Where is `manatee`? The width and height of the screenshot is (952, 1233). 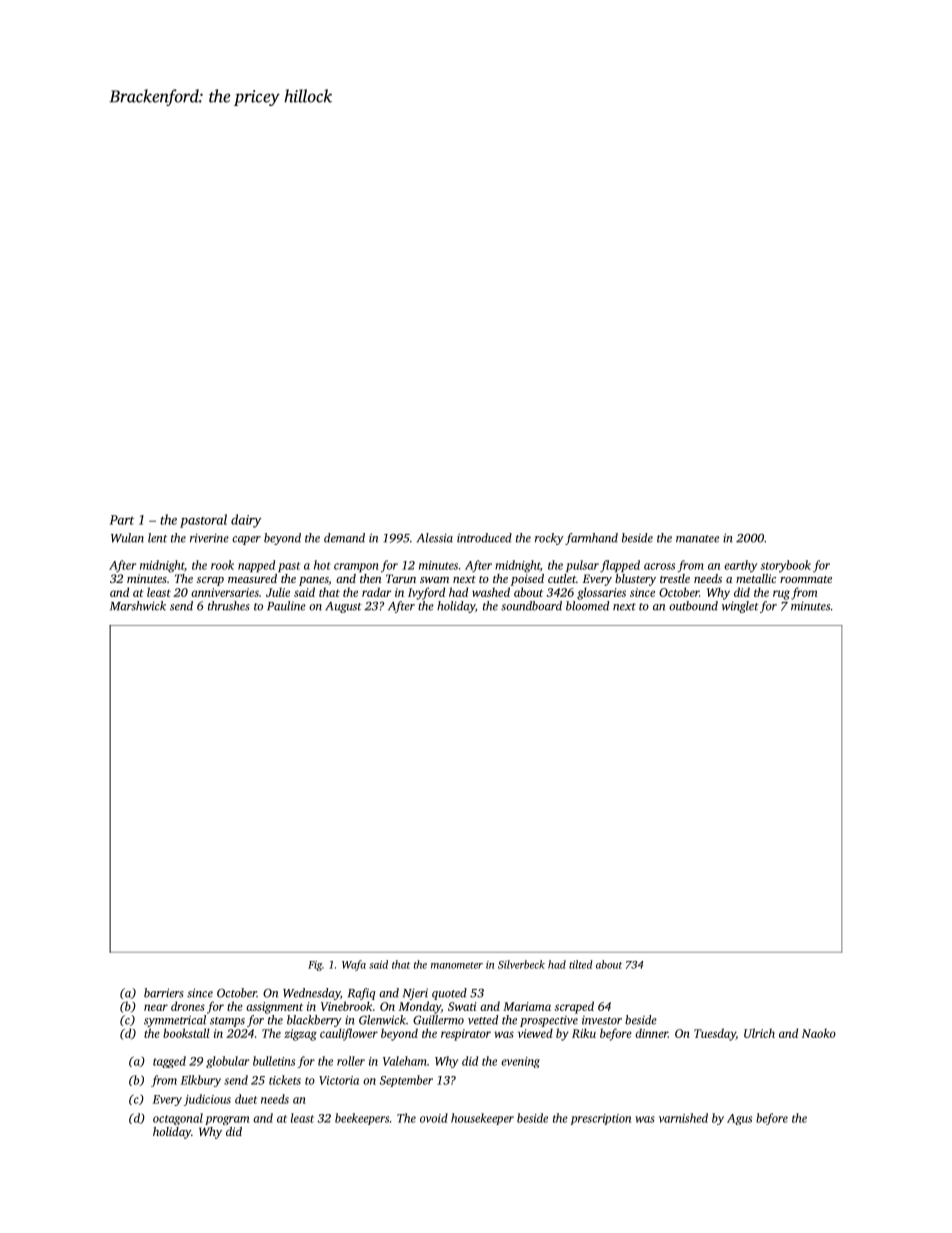
manatee is located at coordinates (697, 539).
